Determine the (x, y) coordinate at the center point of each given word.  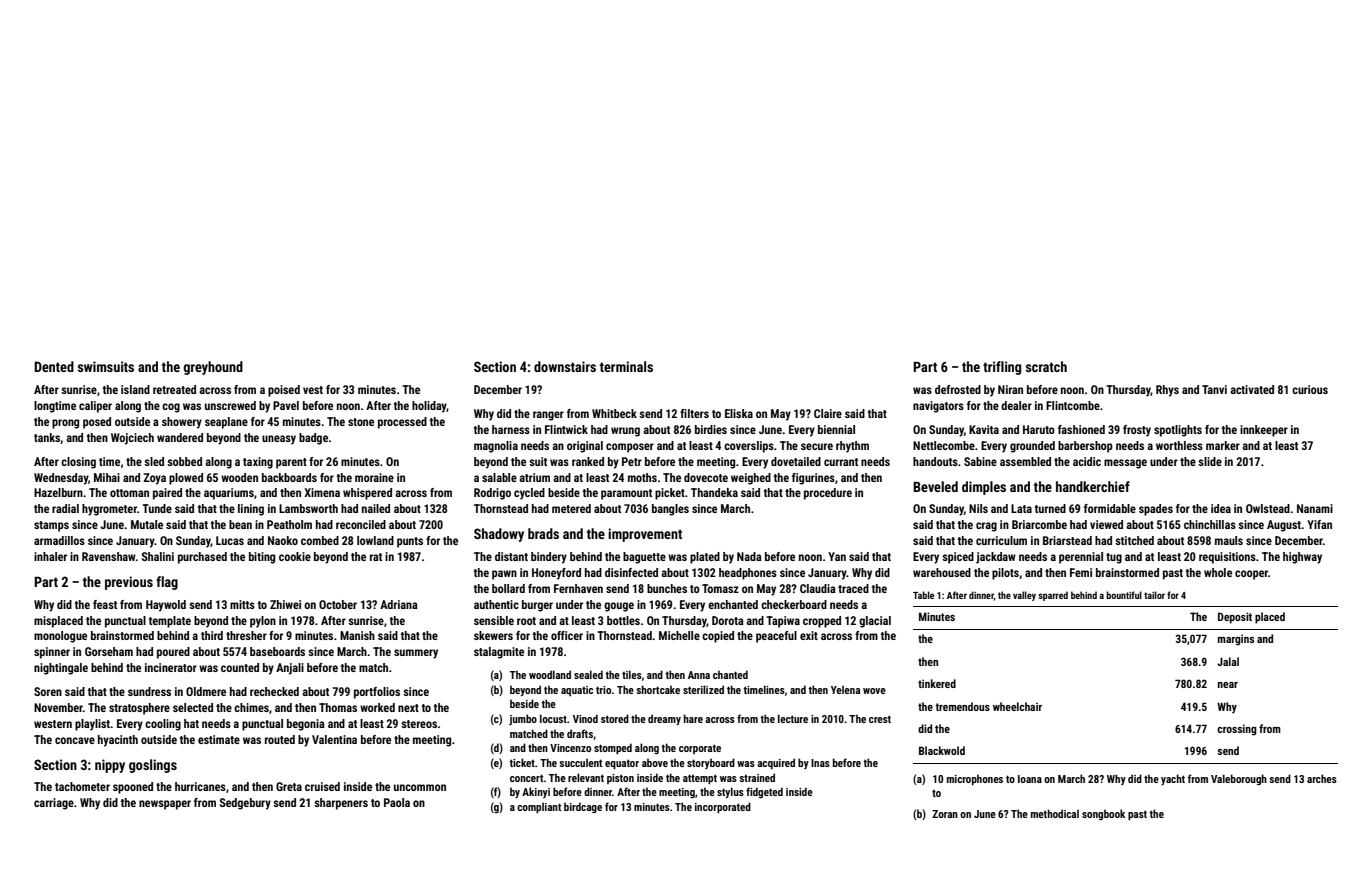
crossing (1237, 730)
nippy (110, 766)
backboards (289, 477)
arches (1322, 778)
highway (1302, 558)
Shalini (158, 556)
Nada (749, 556)
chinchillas (1210, 524)
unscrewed (230, 405)
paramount (626, 494)
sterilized (703, 689)
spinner (52, 653)
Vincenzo (570, 748)
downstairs (565, 366)
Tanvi (1214, 389)
